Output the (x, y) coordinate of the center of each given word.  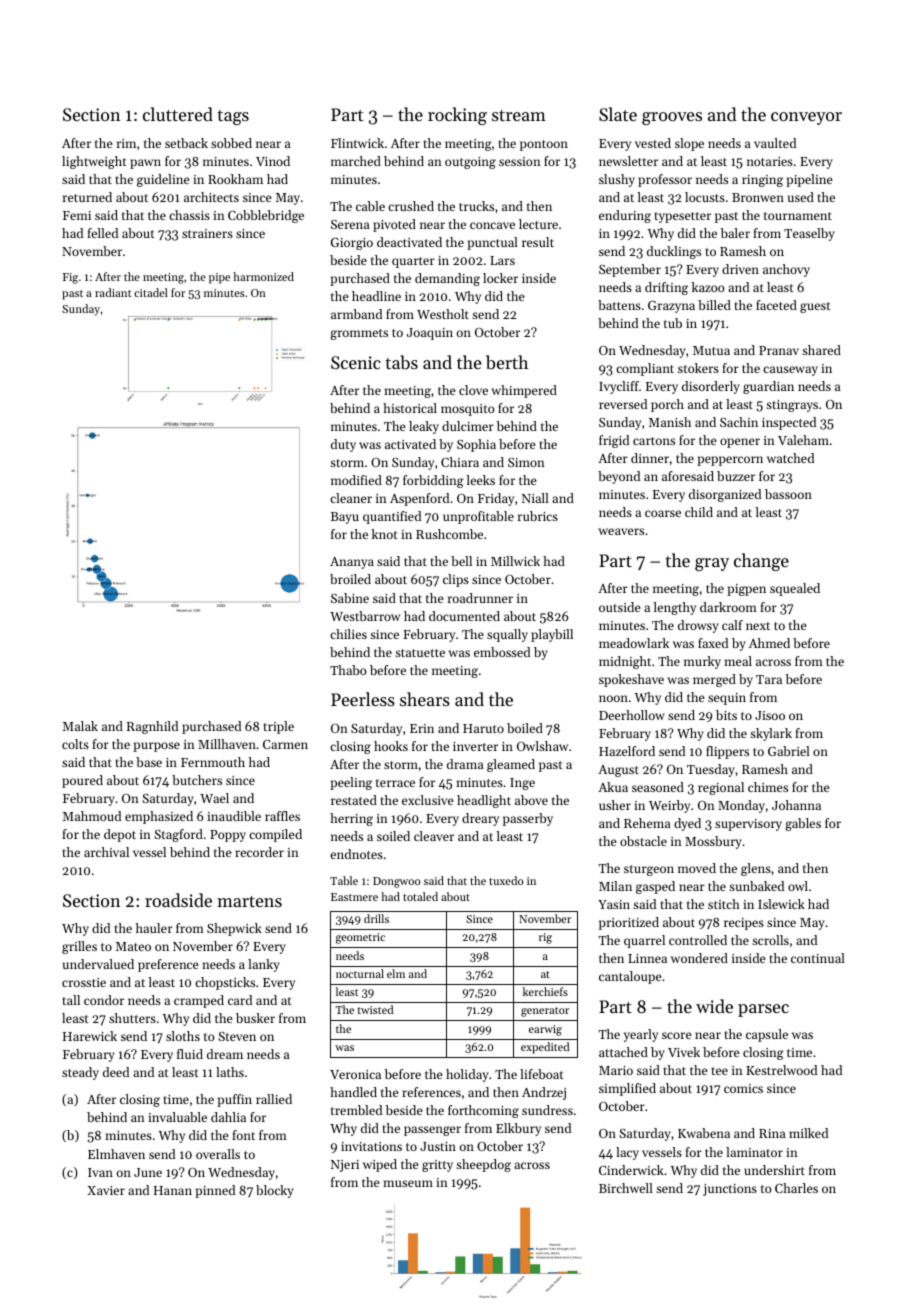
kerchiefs (545, 991)
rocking (457, 116)
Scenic (356, 362)
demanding (447, 279)
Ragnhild (152, 727)
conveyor (806, 118)
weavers (621, 531)
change (761, 562)
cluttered (178, 114)
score (677, 1035)
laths (230, 1072)
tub (673, 323)
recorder (259, 852)
